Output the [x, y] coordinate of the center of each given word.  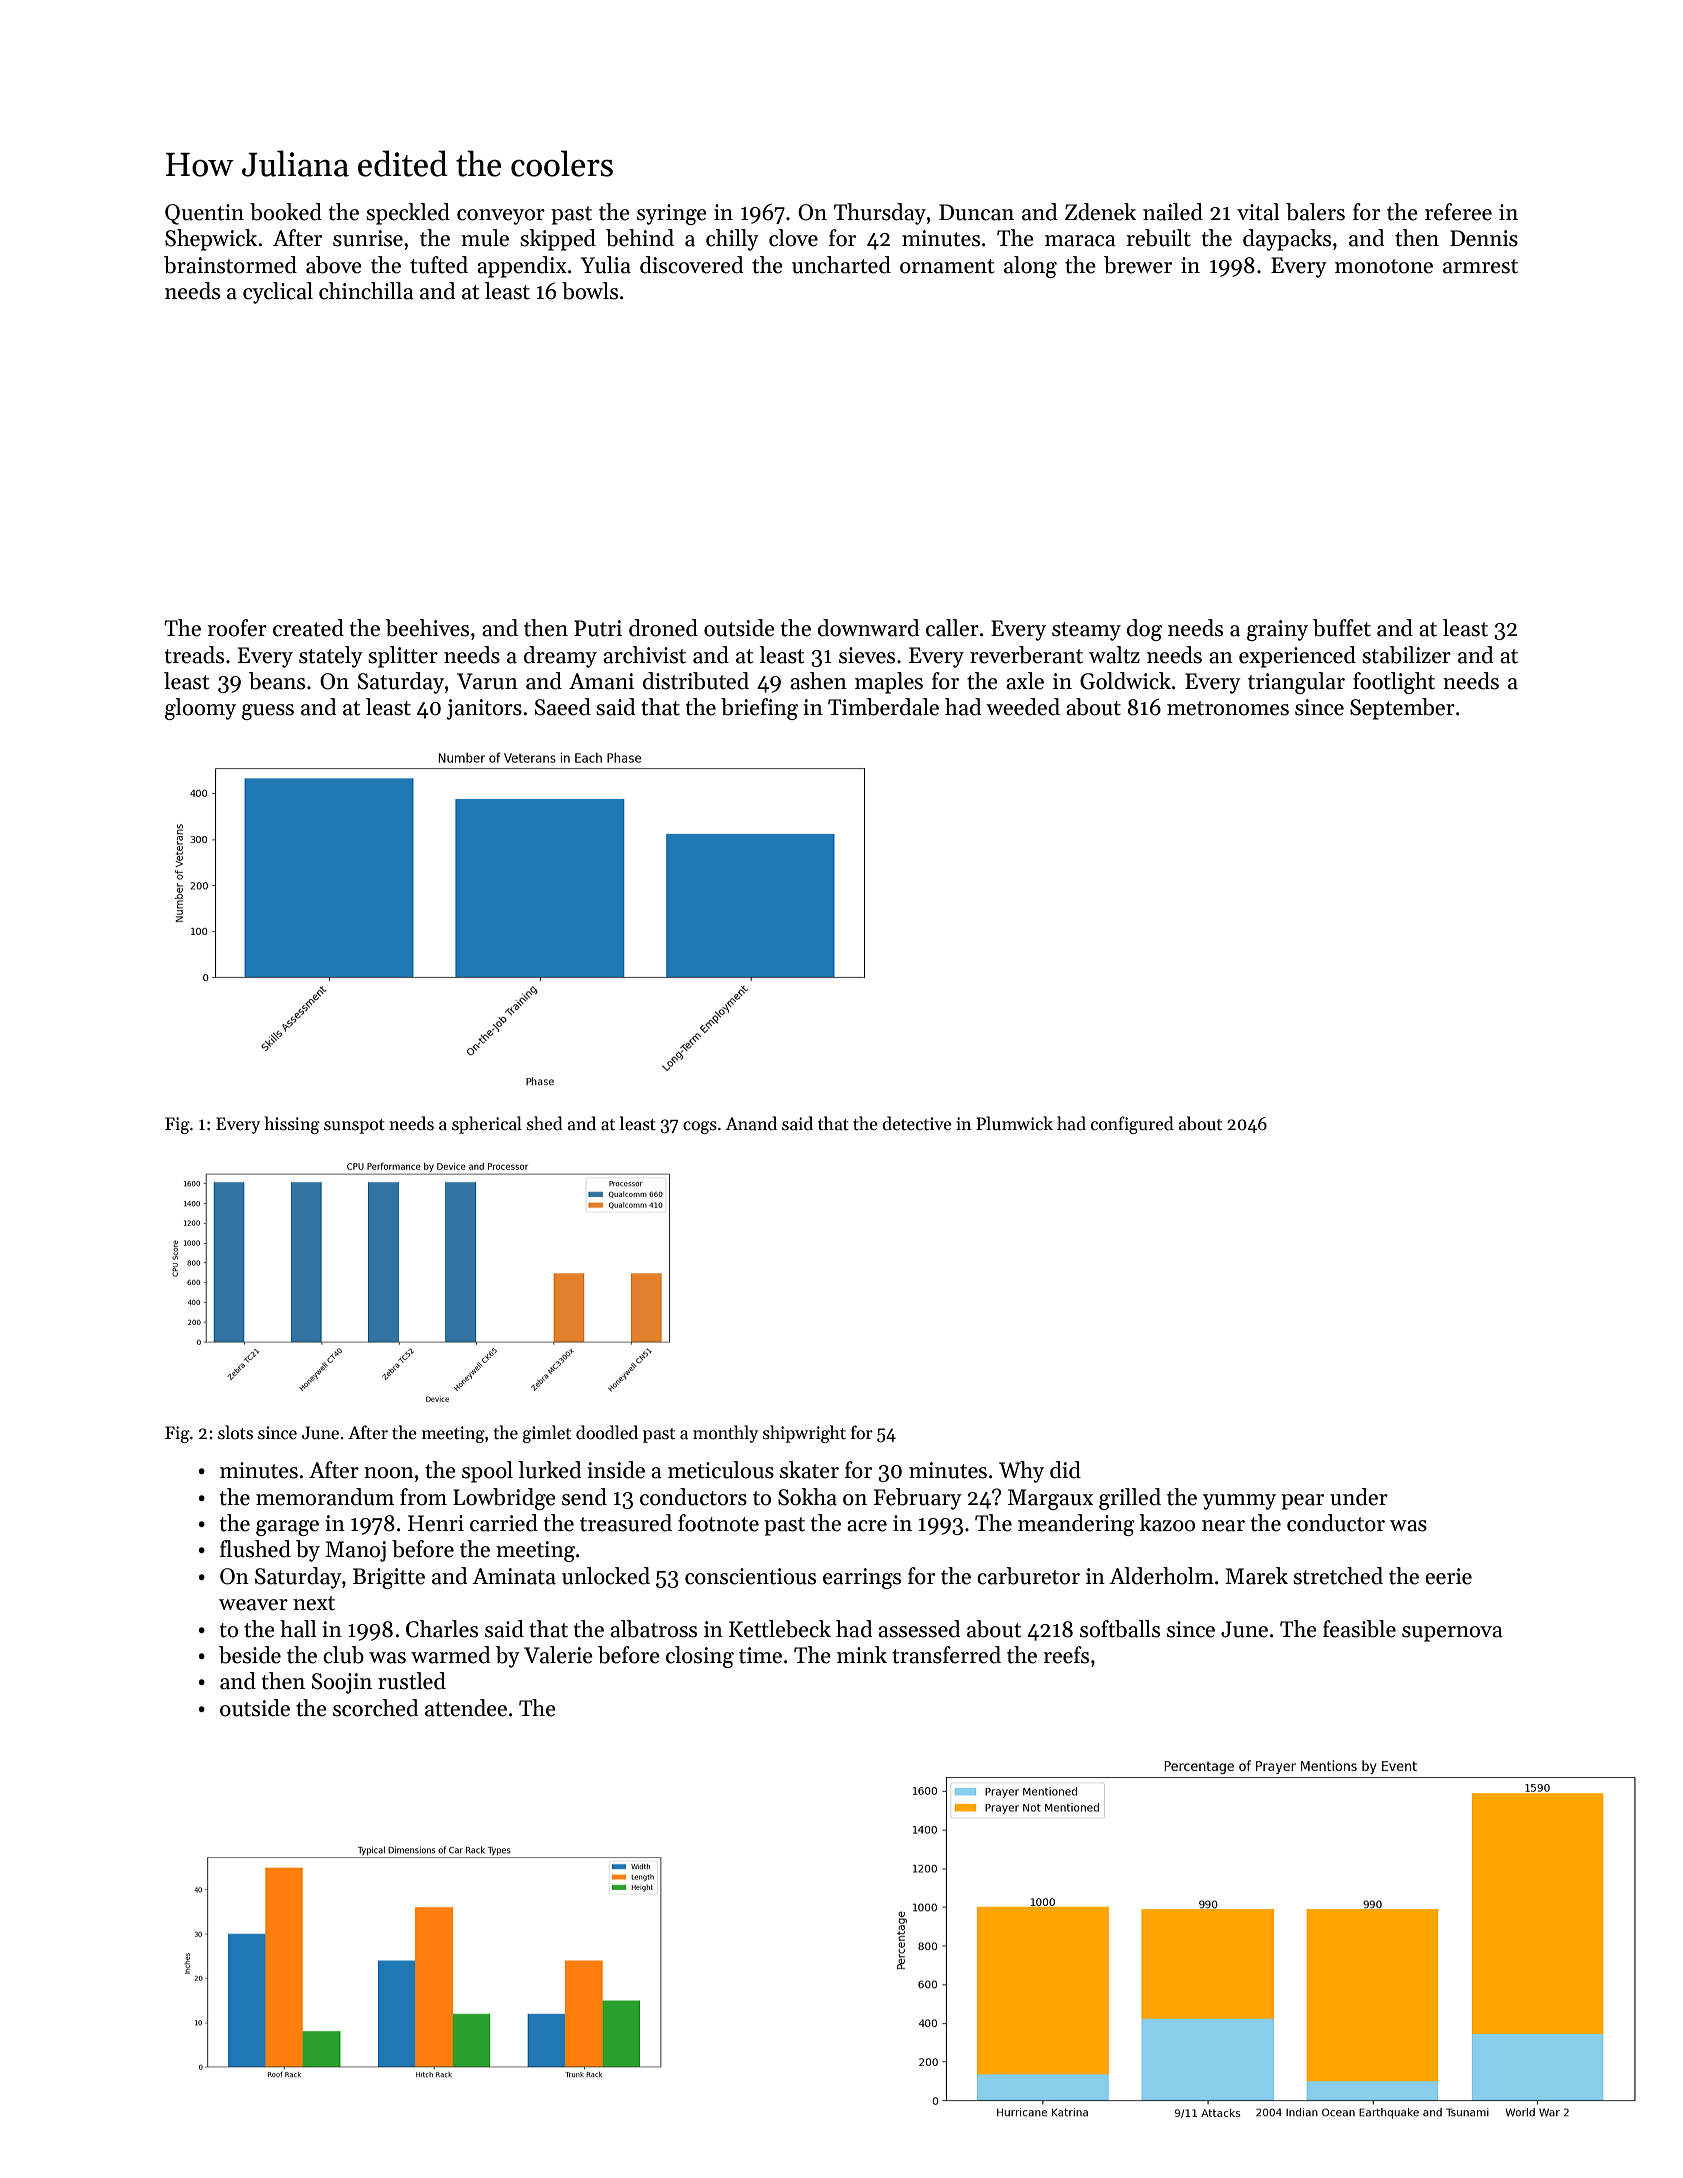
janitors [484, 709]
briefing [759, 709]
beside [250, 1655]
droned [663, 628]
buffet [1342, 628]
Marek [1256, 1576]
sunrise [368, 238]
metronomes [1228, 708]
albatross [653, 1629]
